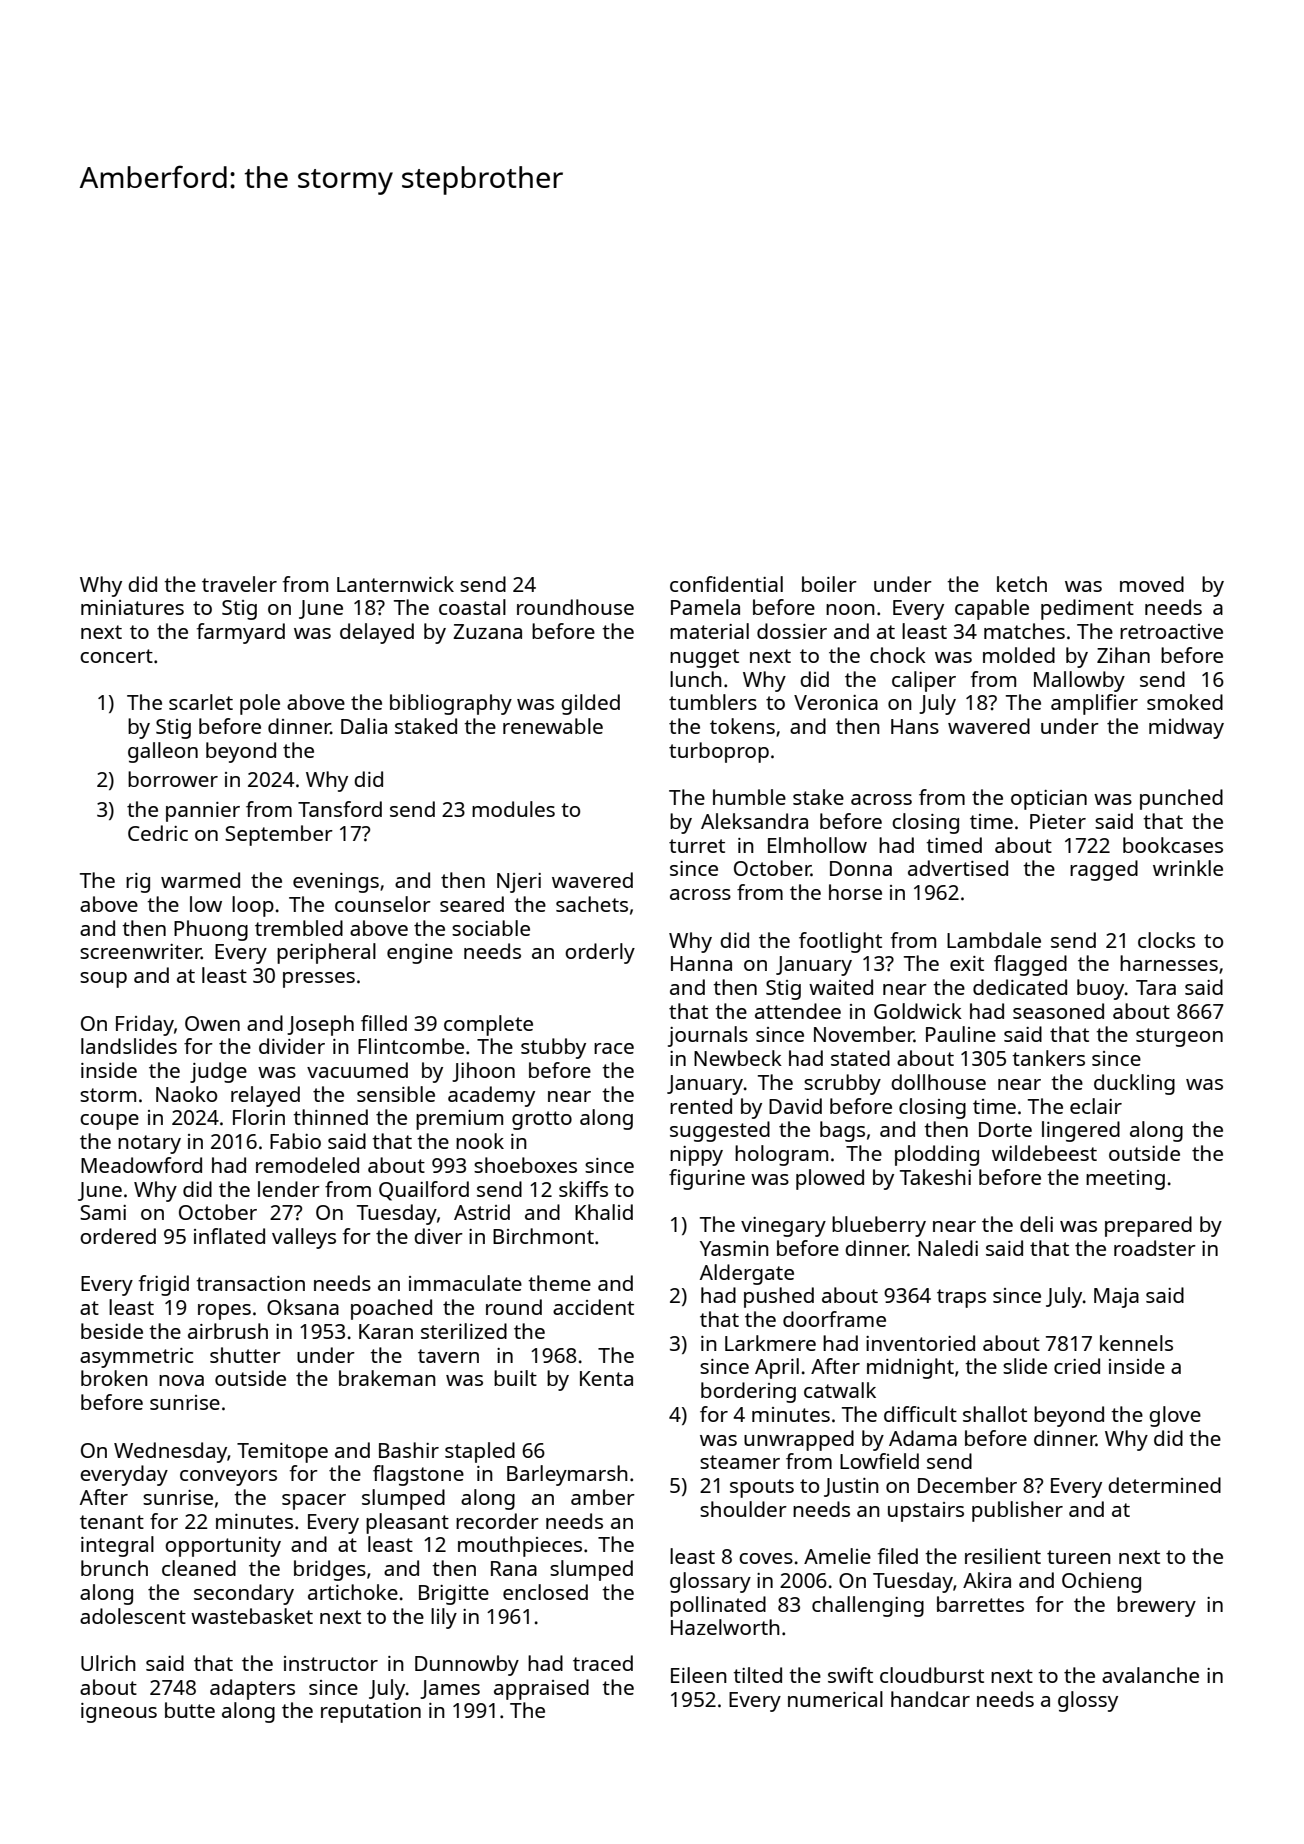  Describe the element at coordinates (1152, 584) in the document. I see `moved` at that location.
